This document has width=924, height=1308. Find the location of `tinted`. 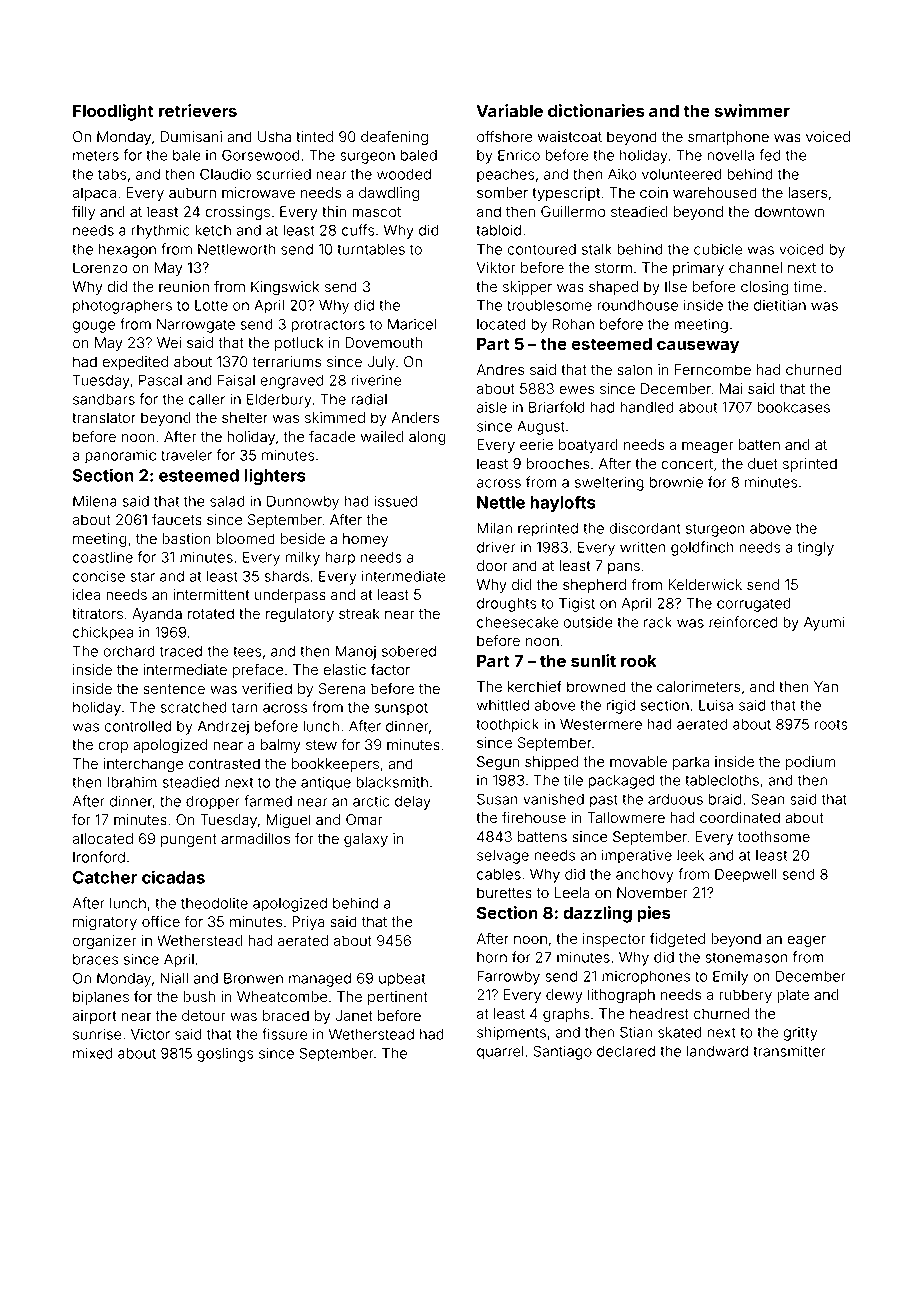

tinted is located at coordinates (314, 137).
